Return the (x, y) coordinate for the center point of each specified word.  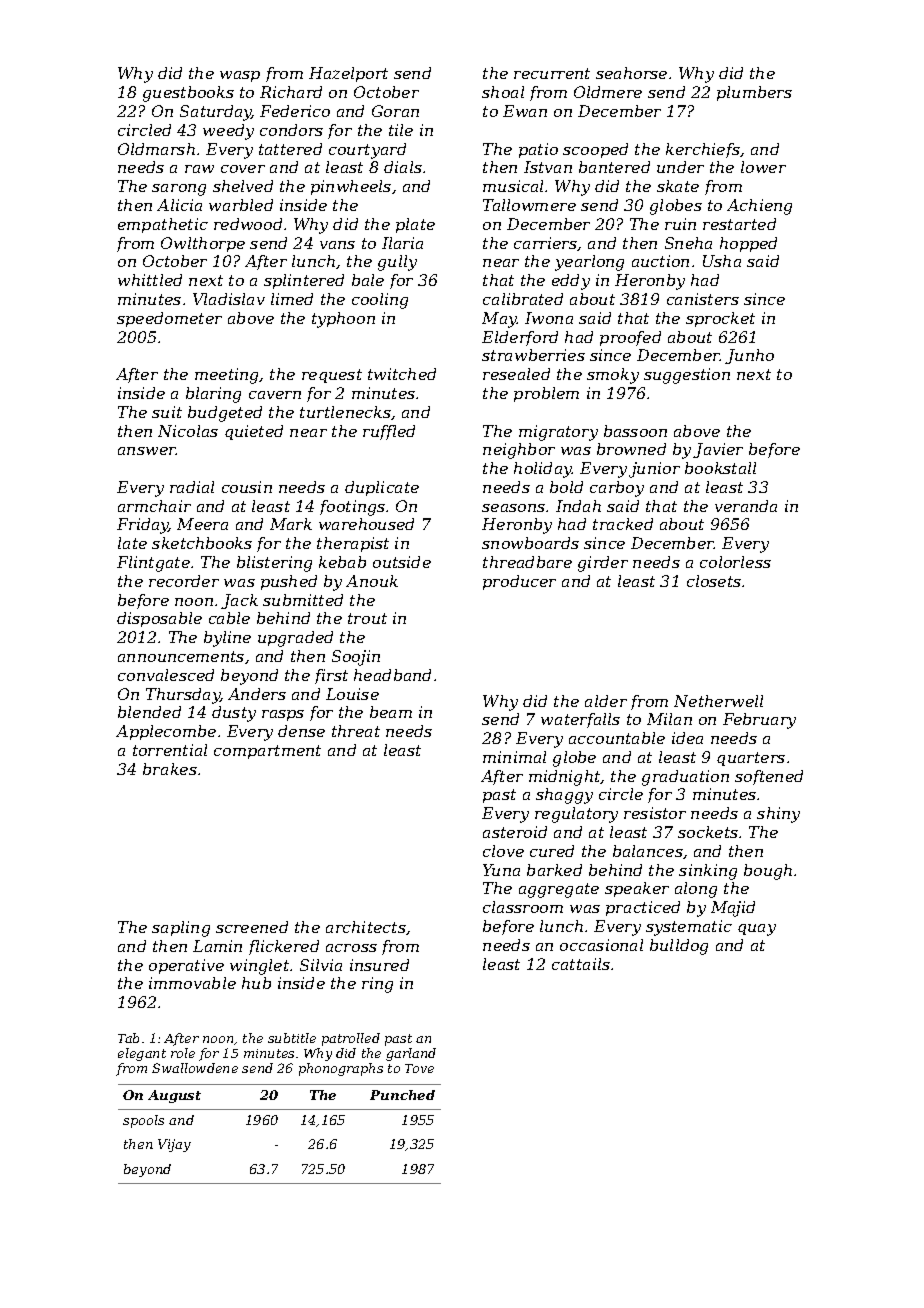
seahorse (631, 73)
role (183, 1053)
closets (714, 581)
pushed (289, 582)
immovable (192, 983)
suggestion (687, 376)
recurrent (552, 73)
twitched (402, 374)
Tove (419, 1068)
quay (757, 930)
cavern (275, 395)
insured (379, 965)
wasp (240, 76)
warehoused (366, 524)
